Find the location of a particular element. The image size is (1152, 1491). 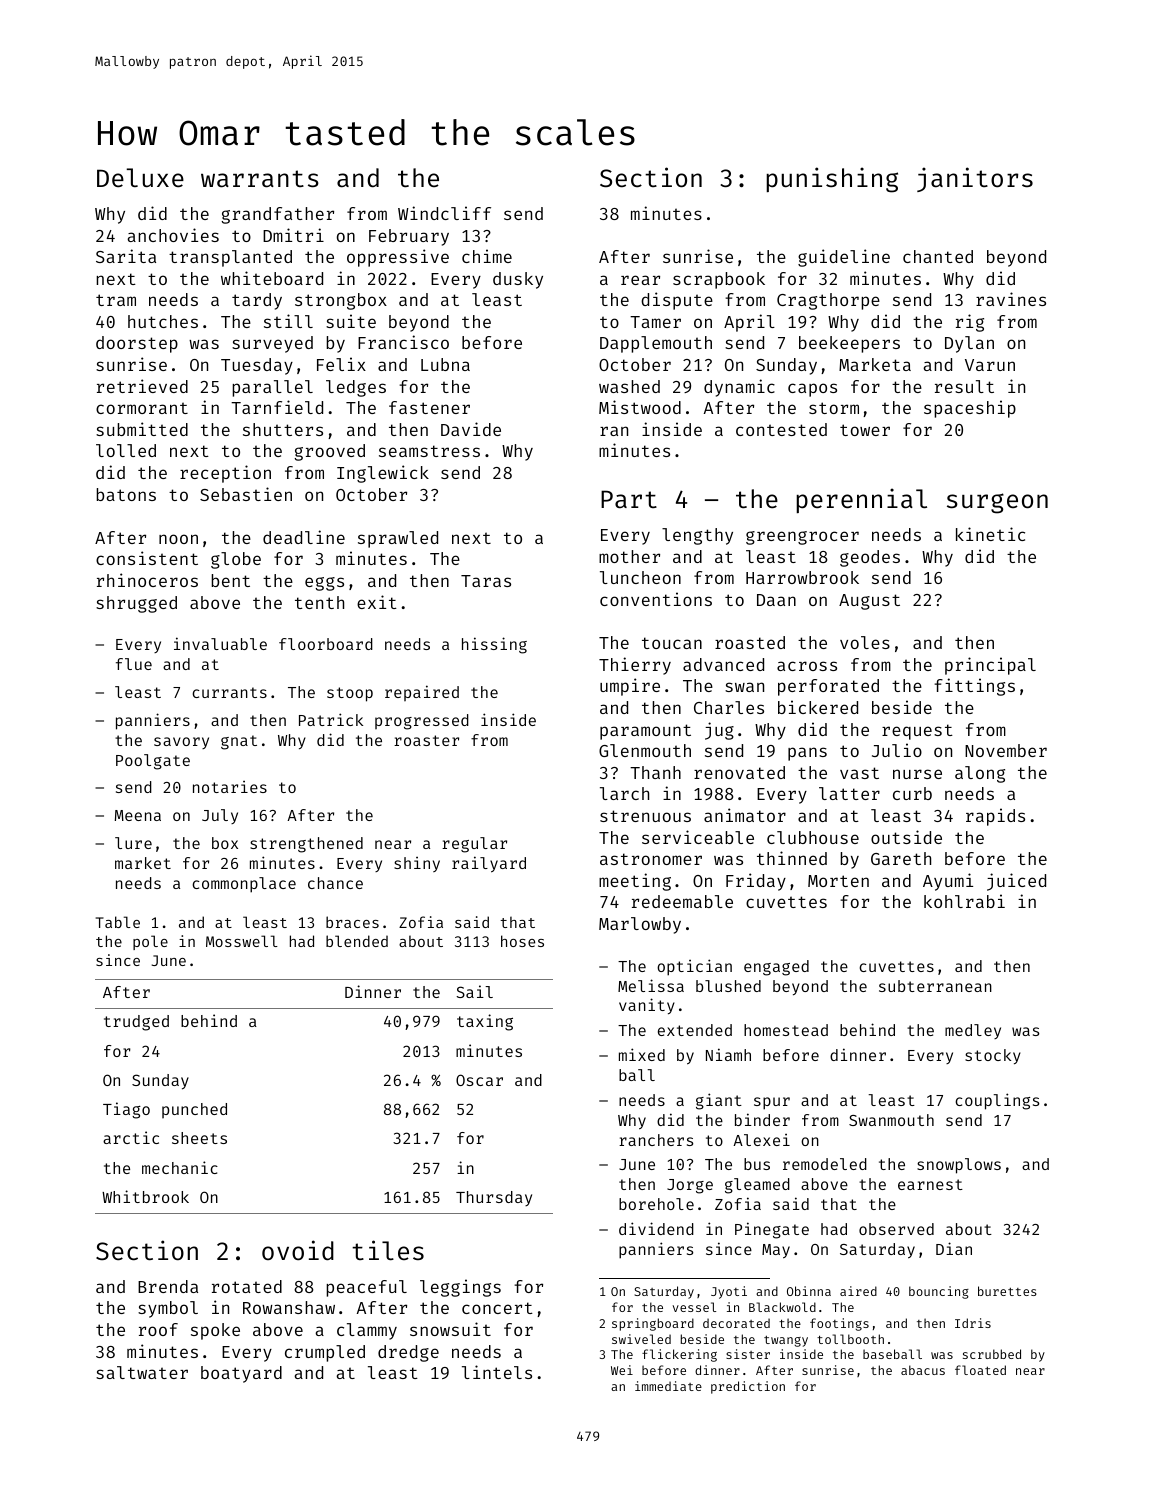

batons is located at coordinates (126, 494).
